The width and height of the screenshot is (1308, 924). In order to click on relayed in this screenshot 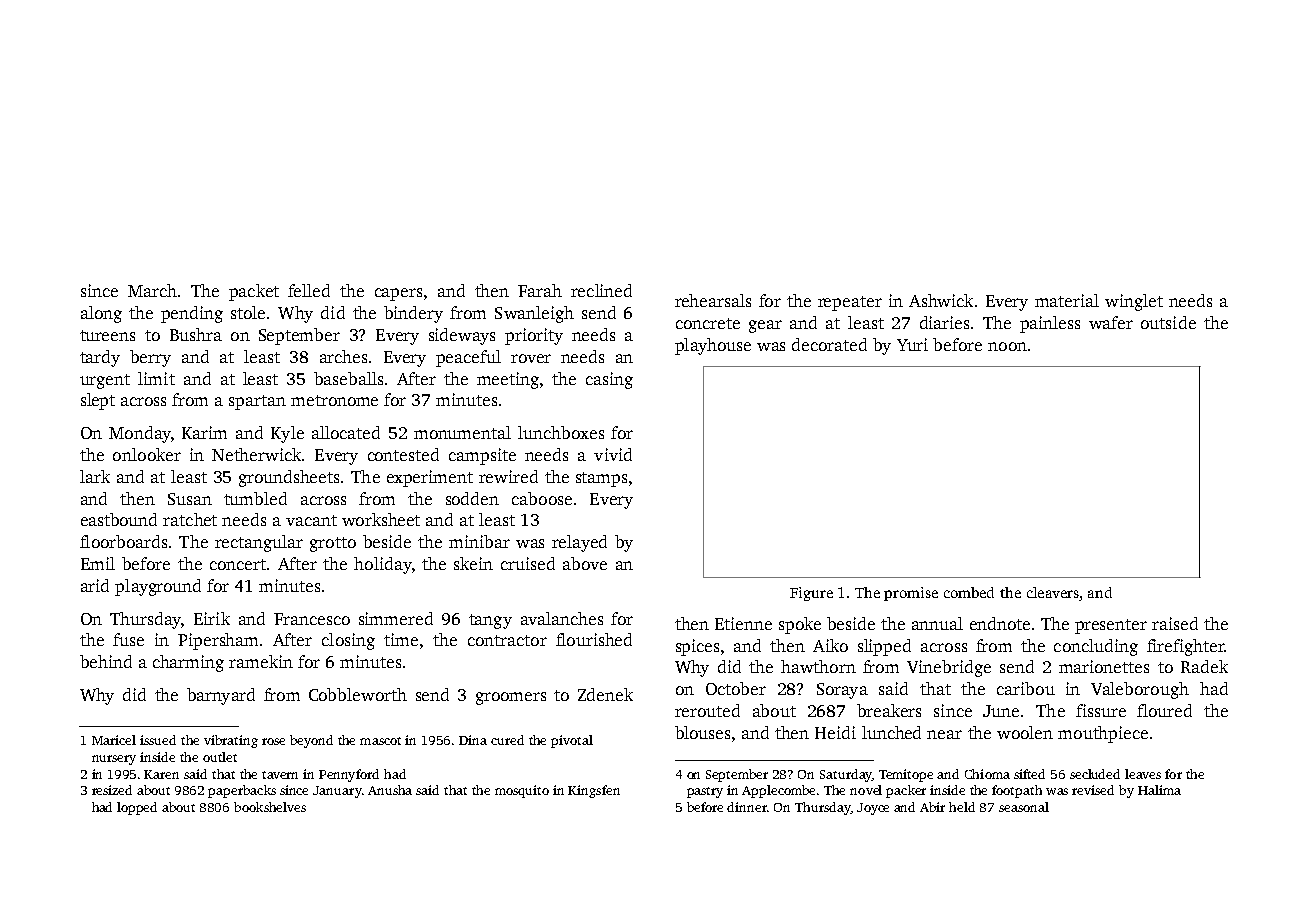, I will do `click(579, 543)`.
